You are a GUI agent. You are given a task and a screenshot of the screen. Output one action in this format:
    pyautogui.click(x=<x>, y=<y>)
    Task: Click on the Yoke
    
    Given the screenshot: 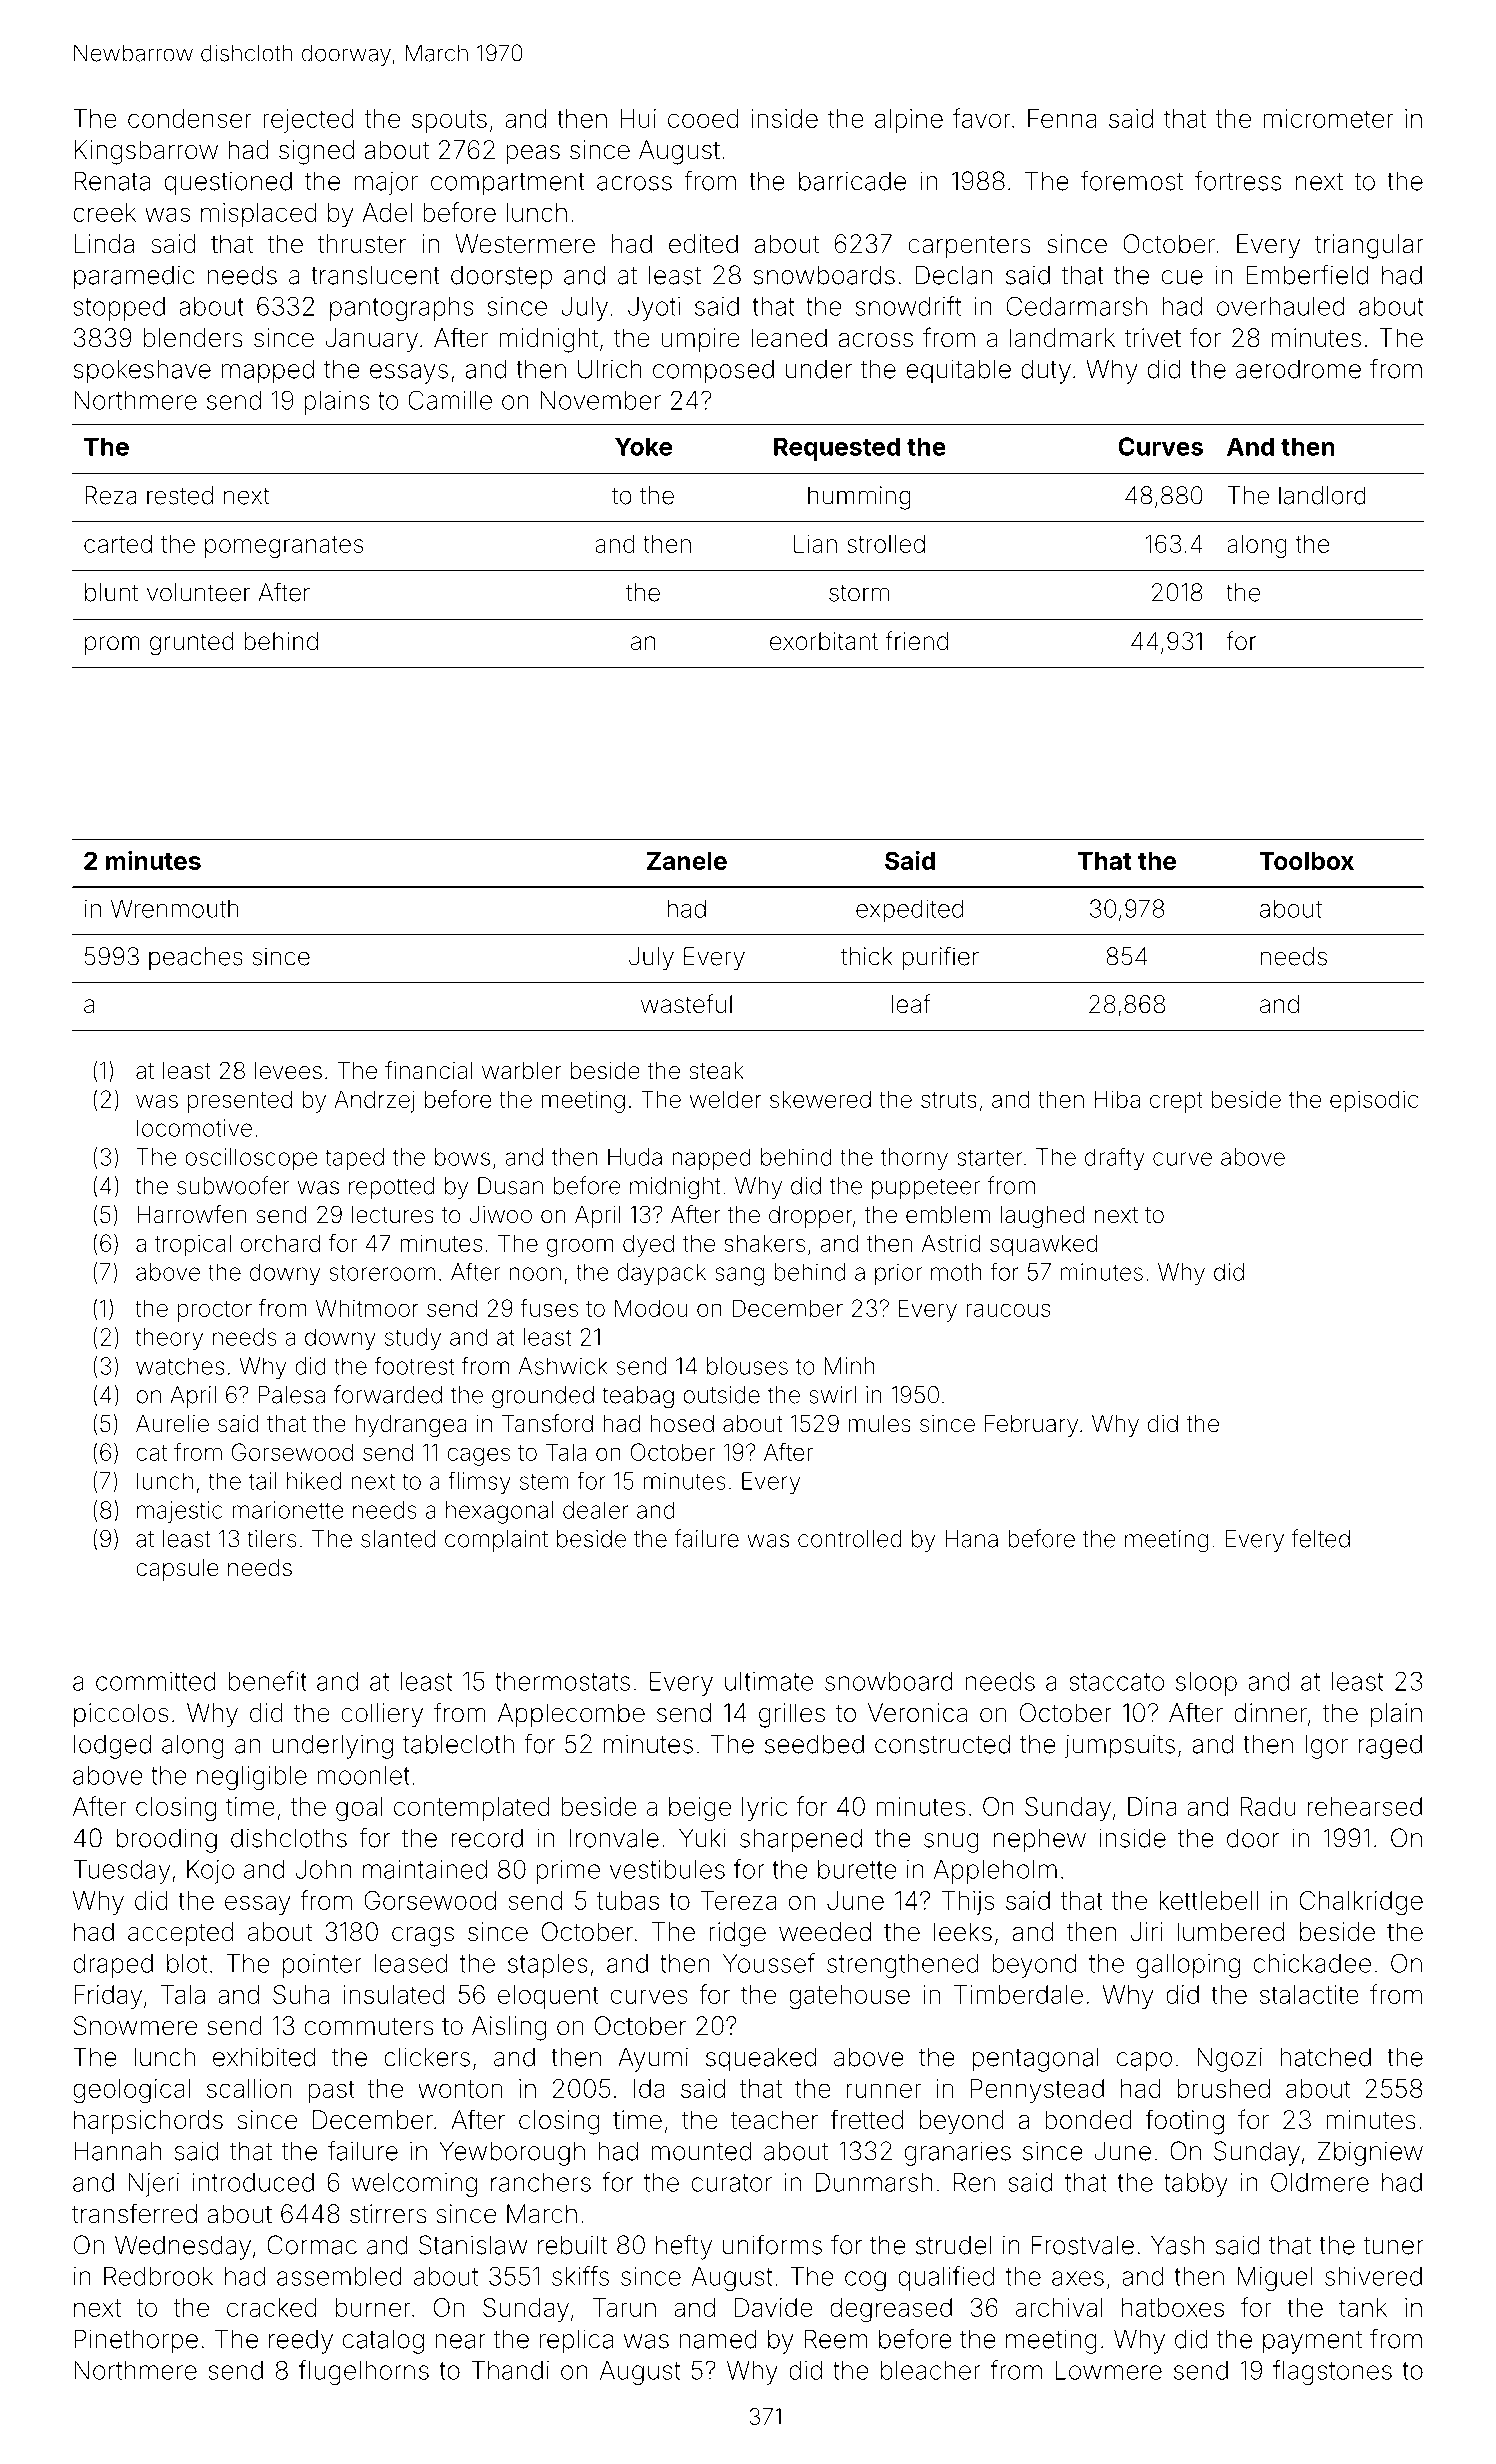 What is the action you would take?
    pyautogui.click(x=643, y=446)
